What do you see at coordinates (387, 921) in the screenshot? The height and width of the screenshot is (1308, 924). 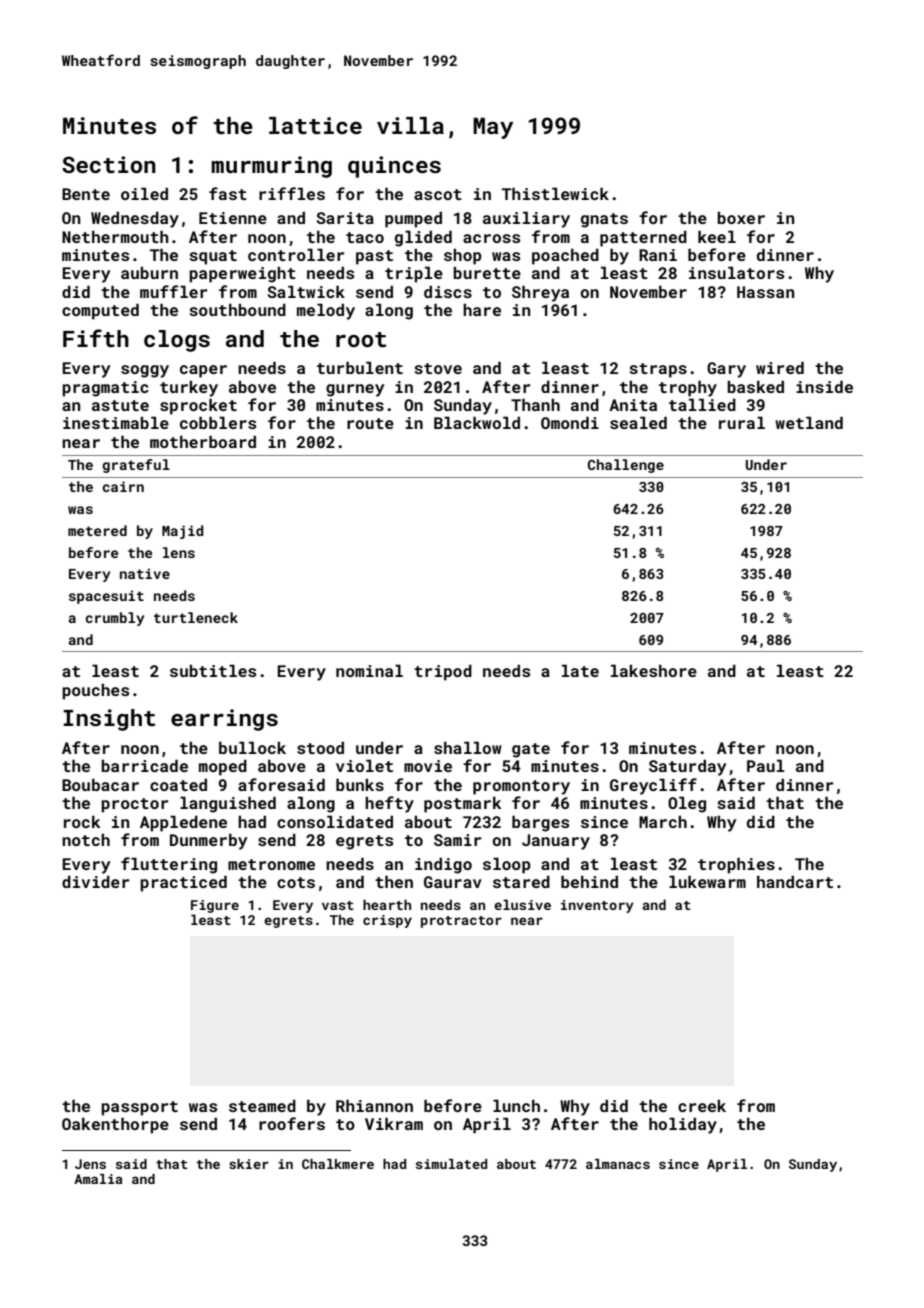 I see `crispy` at bounding box center [387, 921].
